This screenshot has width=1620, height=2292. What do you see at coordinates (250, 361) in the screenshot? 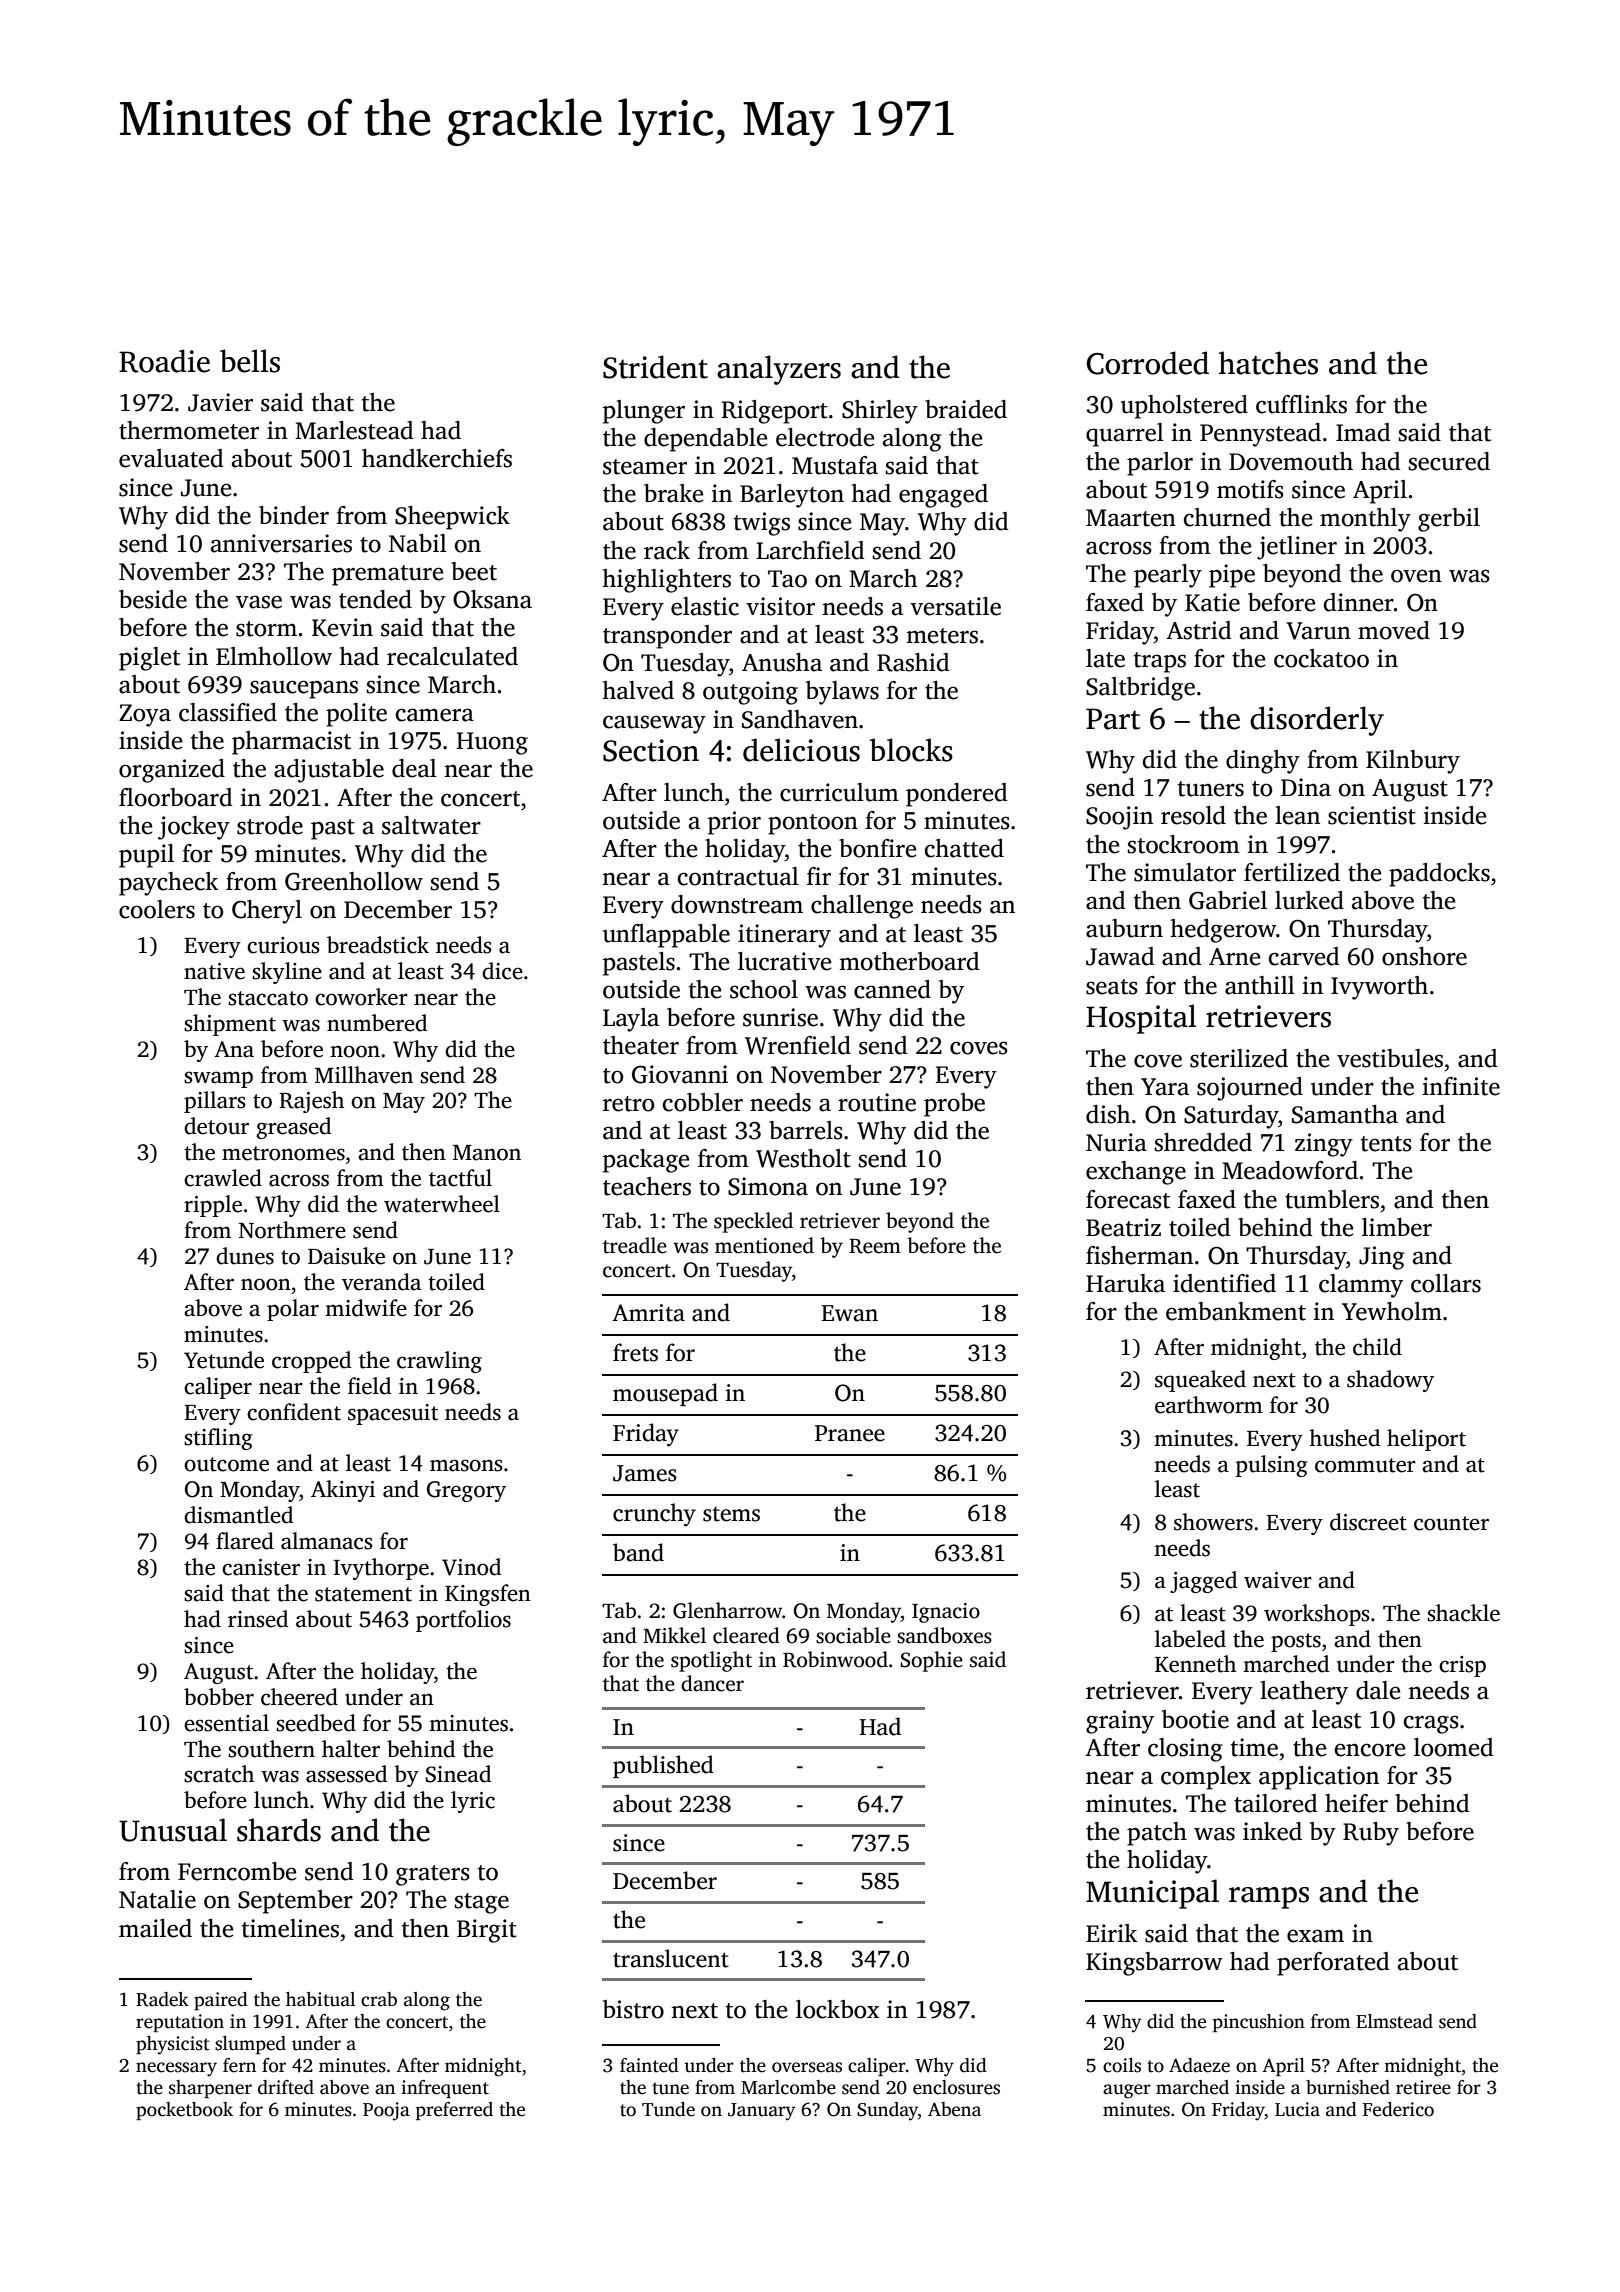
I see `bells` at bounding box center [250, 361].
